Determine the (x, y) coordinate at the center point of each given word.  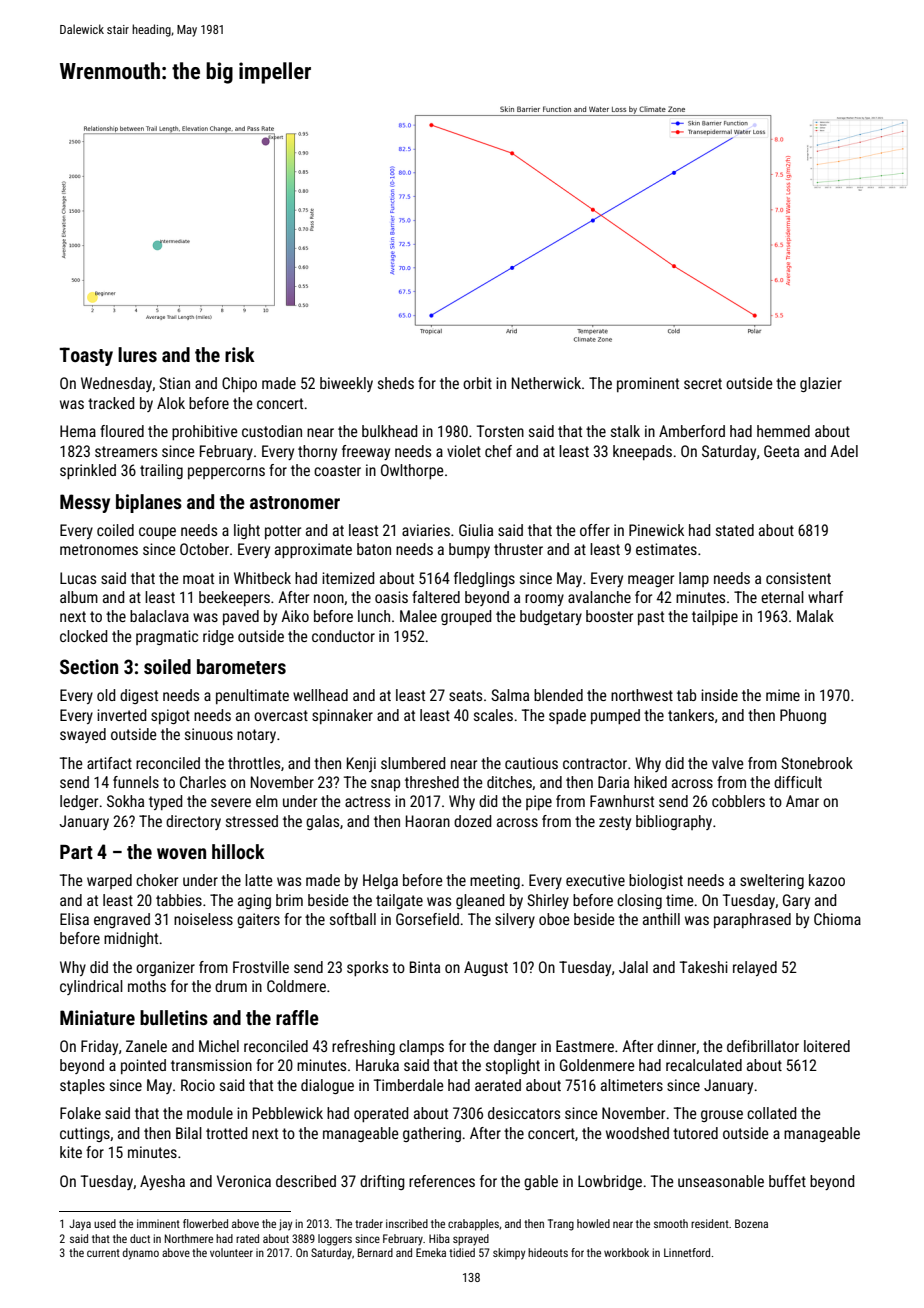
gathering (432, 1134)
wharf (826, 597)
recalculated (704, 1065)
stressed (252, 821)
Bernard (375, 1252)
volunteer (231, 1252)
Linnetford (687, 1252)
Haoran (428, 821)
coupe (157, 533)
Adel (844, 451)
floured (122, 431)
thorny (317, 452)
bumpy (469, 550)
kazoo (827, 880)
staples (82, 1086)
